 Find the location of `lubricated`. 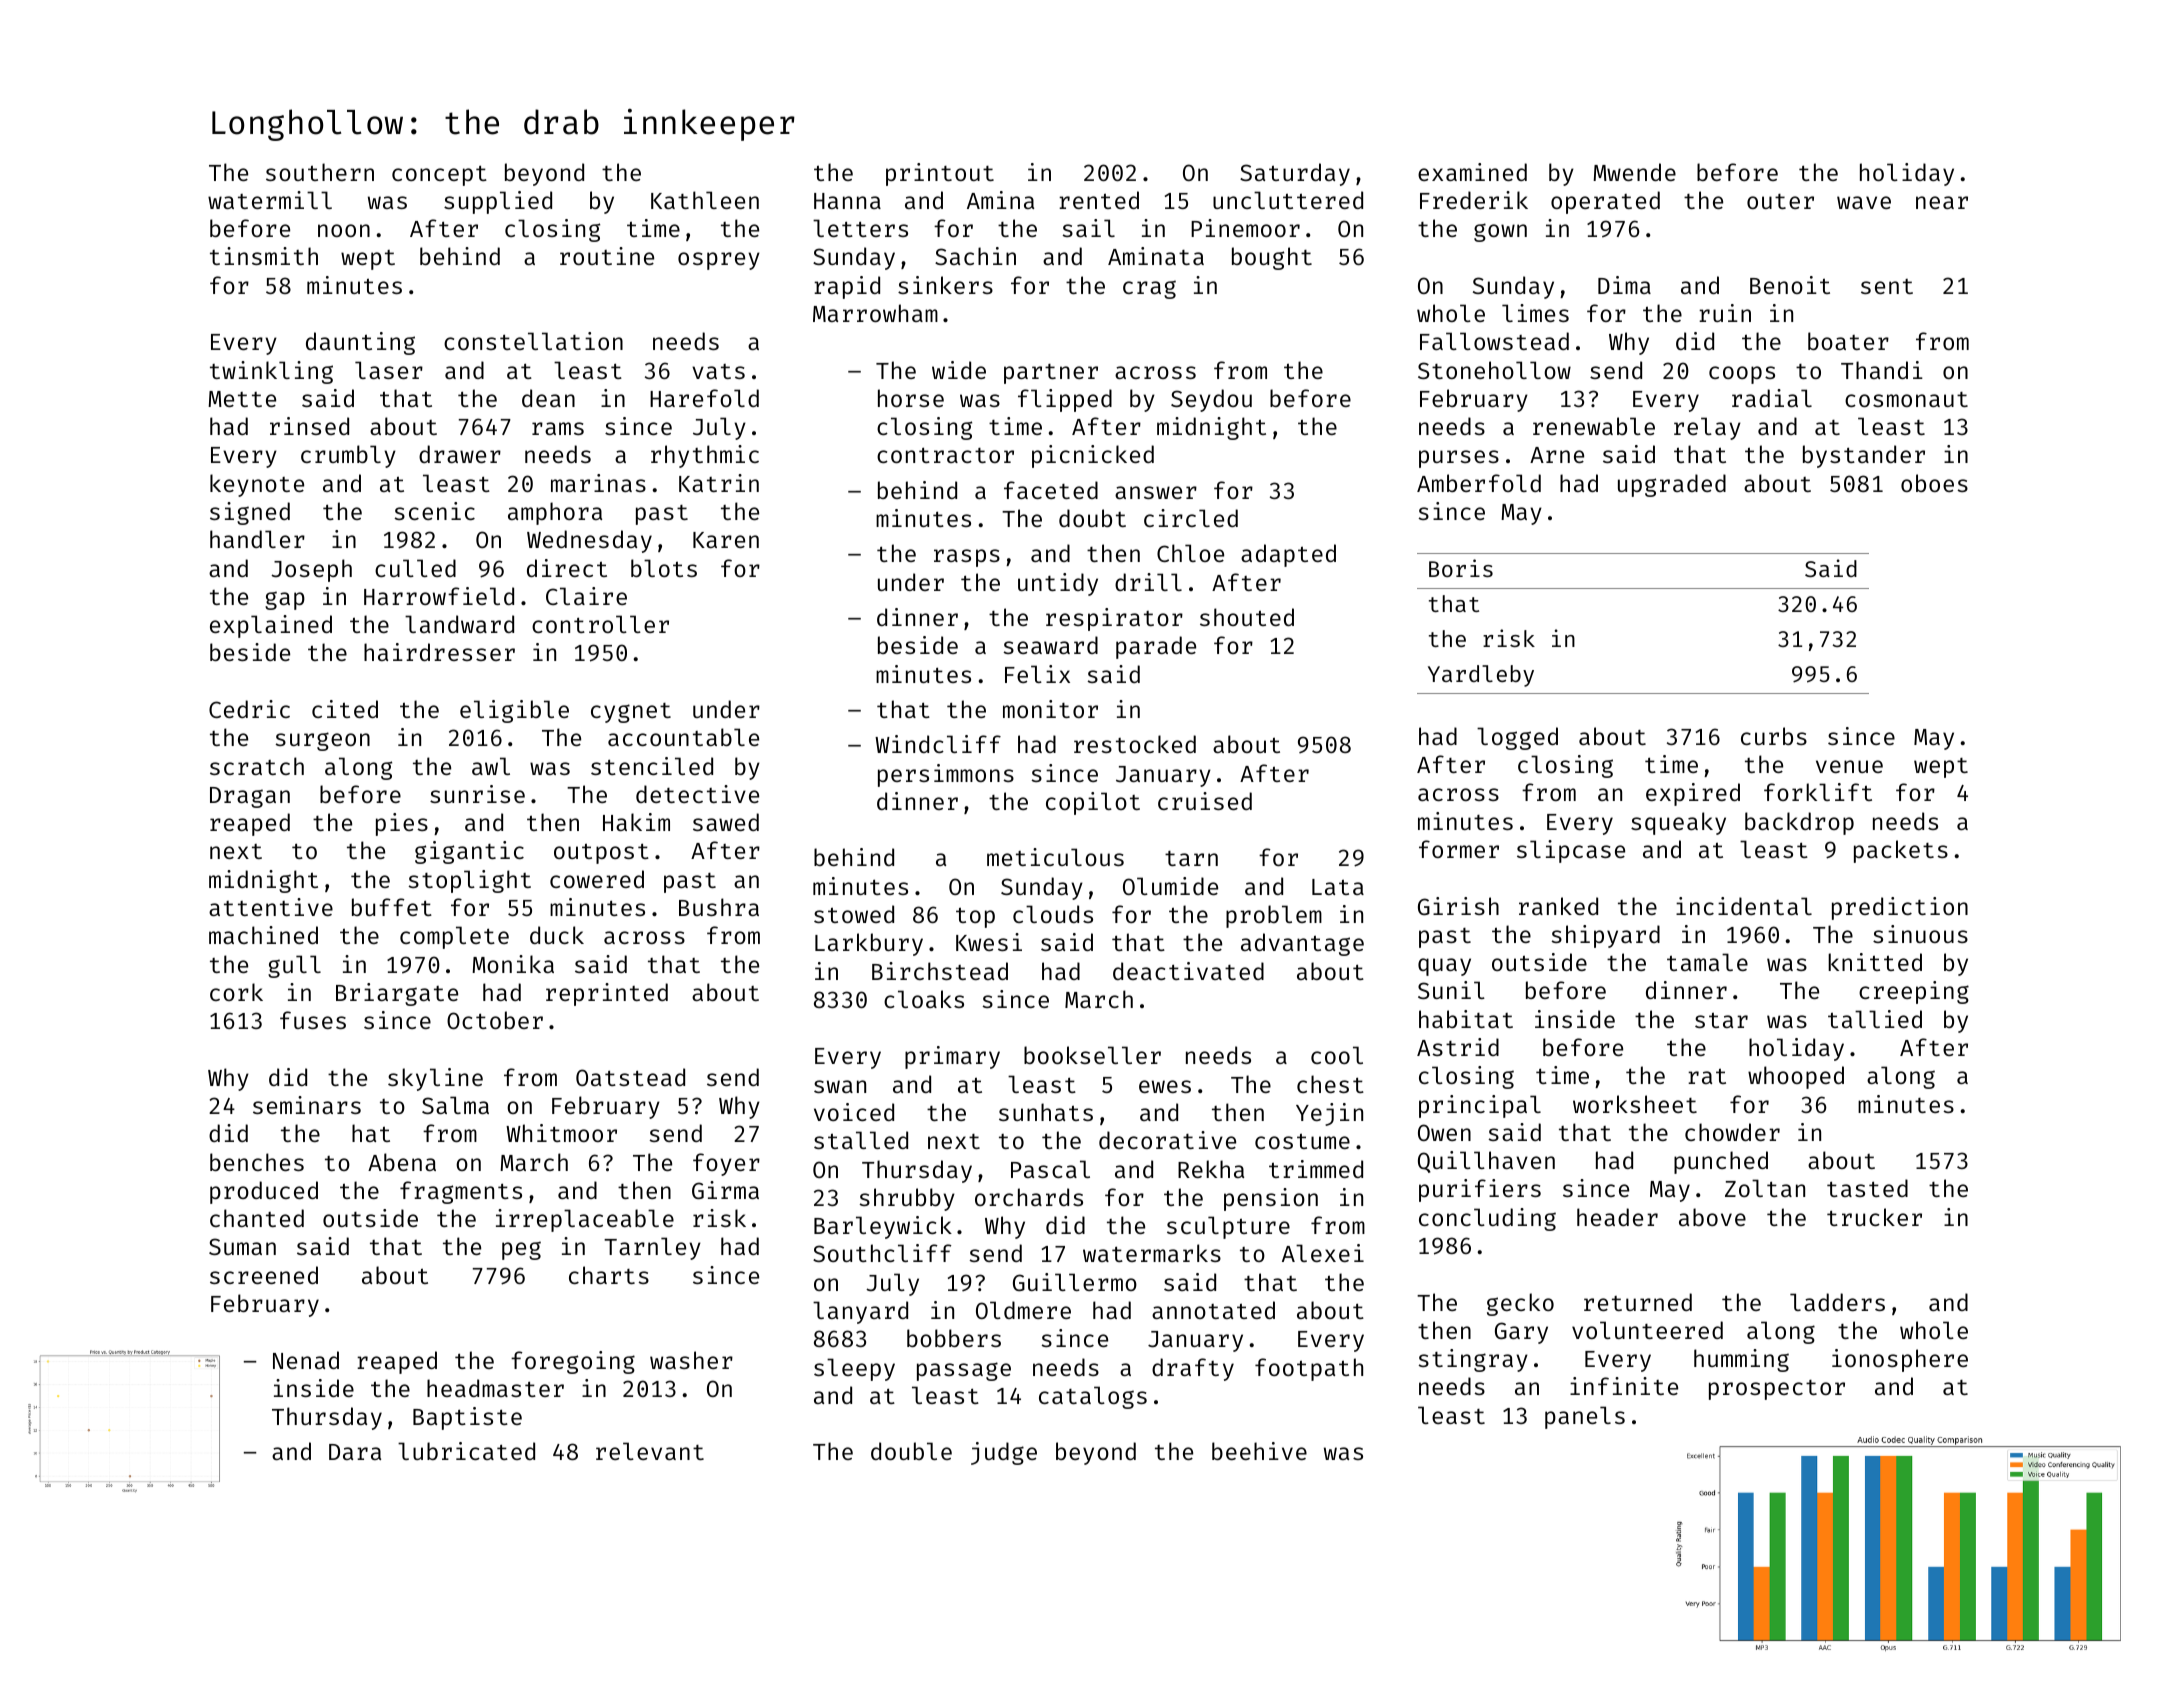

lubricated is located at coordinates (466, 1451).
